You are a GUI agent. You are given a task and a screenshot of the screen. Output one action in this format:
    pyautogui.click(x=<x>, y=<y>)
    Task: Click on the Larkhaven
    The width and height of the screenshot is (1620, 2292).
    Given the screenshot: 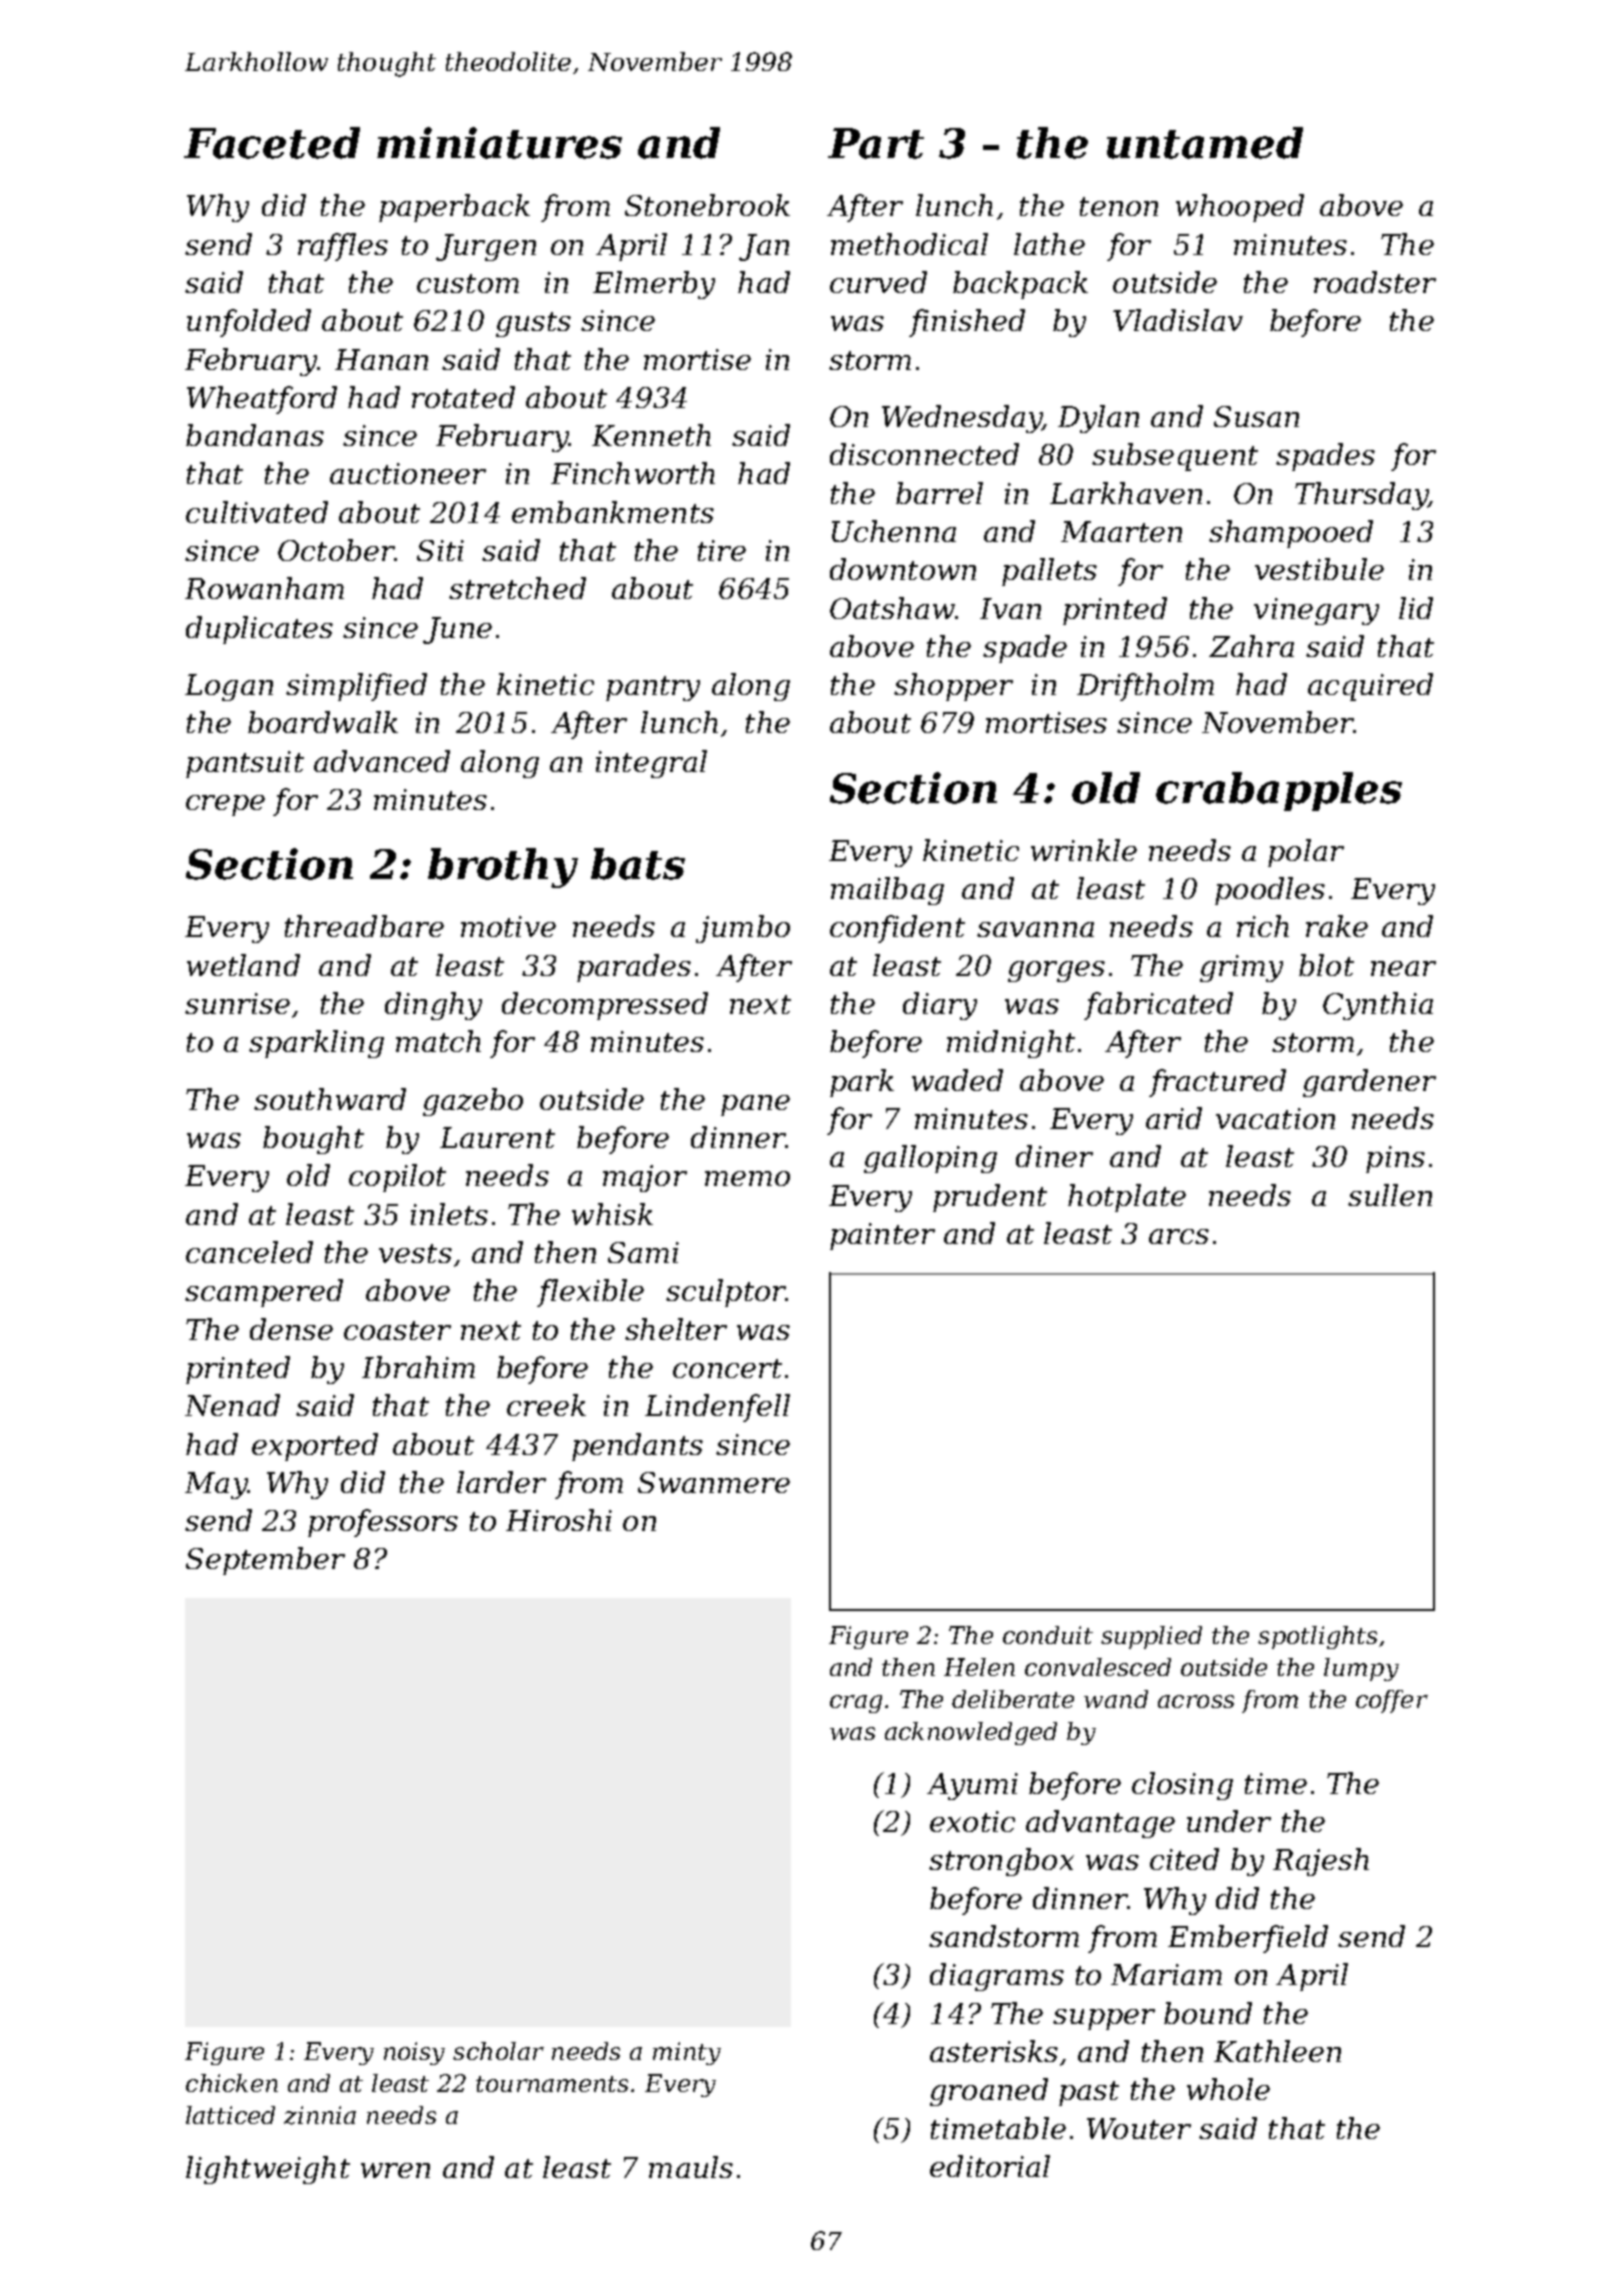 What is the action you would take?
    pyautogui.click(x=1126, y=493)
